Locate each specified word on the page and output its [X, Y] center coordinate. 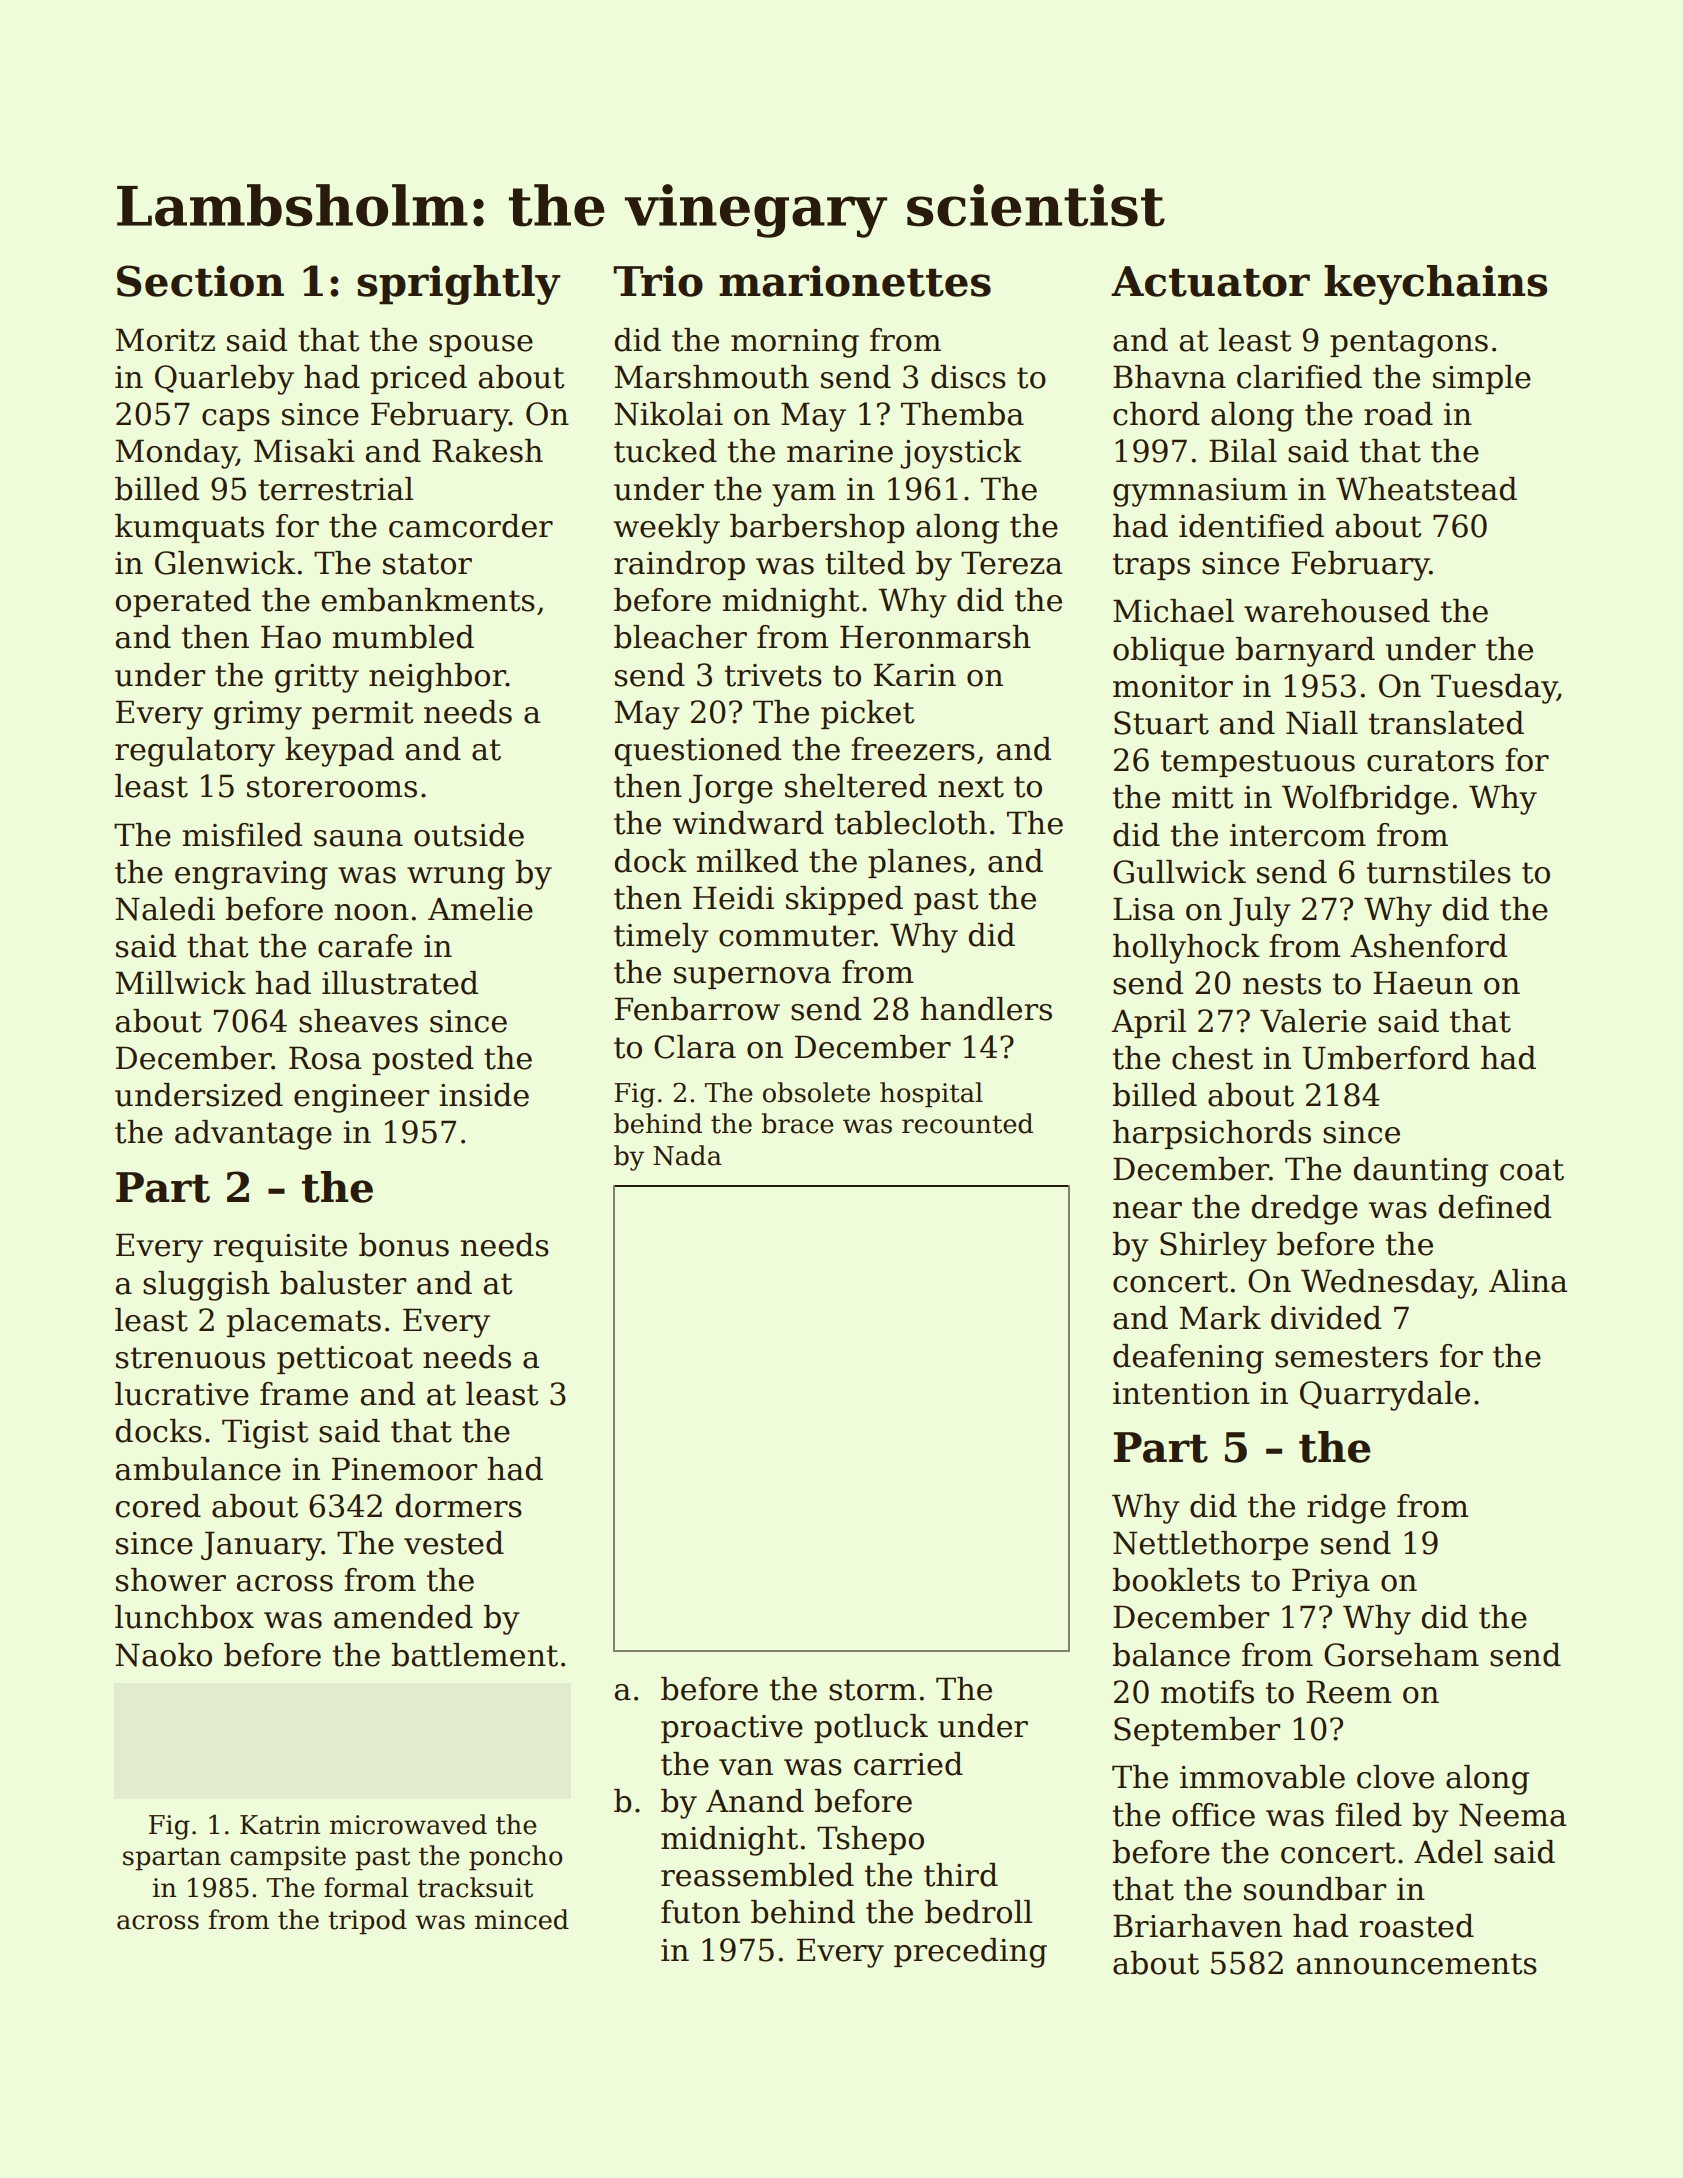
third [961, 1875]
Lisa [1144, 909]
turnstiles [1439, 872]
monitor [1173, 686]
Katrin [280, 1825]
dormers [458, 1506]
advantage [253, 1135]
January [261, 1546]
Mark [1220, 1318]
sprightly [459, 285]
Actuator [1210, 281]
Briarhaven [1197, 1926]
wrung [456, 878]
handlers [986, 1009]
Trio [658, 281]
